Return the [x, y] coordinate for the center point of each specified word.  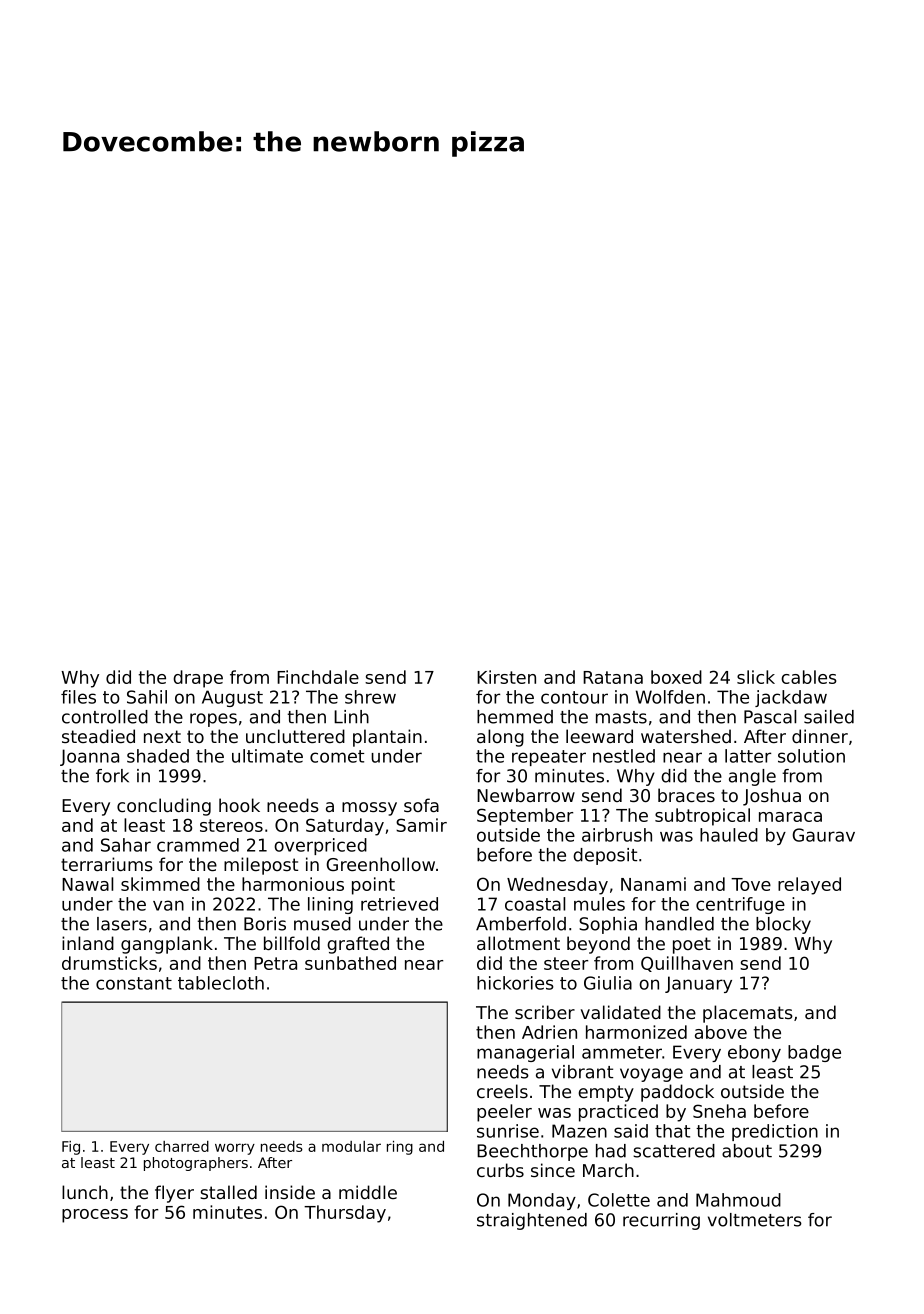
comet [337, 756]
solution [811, 756]
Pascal [770, 717]
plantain [387, 738]
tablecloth [221, 983]
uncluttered [295, 736]
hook [239, 805]
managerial [525, 1053]
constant [134, 983]
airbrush [617, 835]
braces [686, 795]
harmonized [636, 1032]
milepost [261, 866]
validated [621, 1012]
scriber [545, 1012]
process [95, 1216]
